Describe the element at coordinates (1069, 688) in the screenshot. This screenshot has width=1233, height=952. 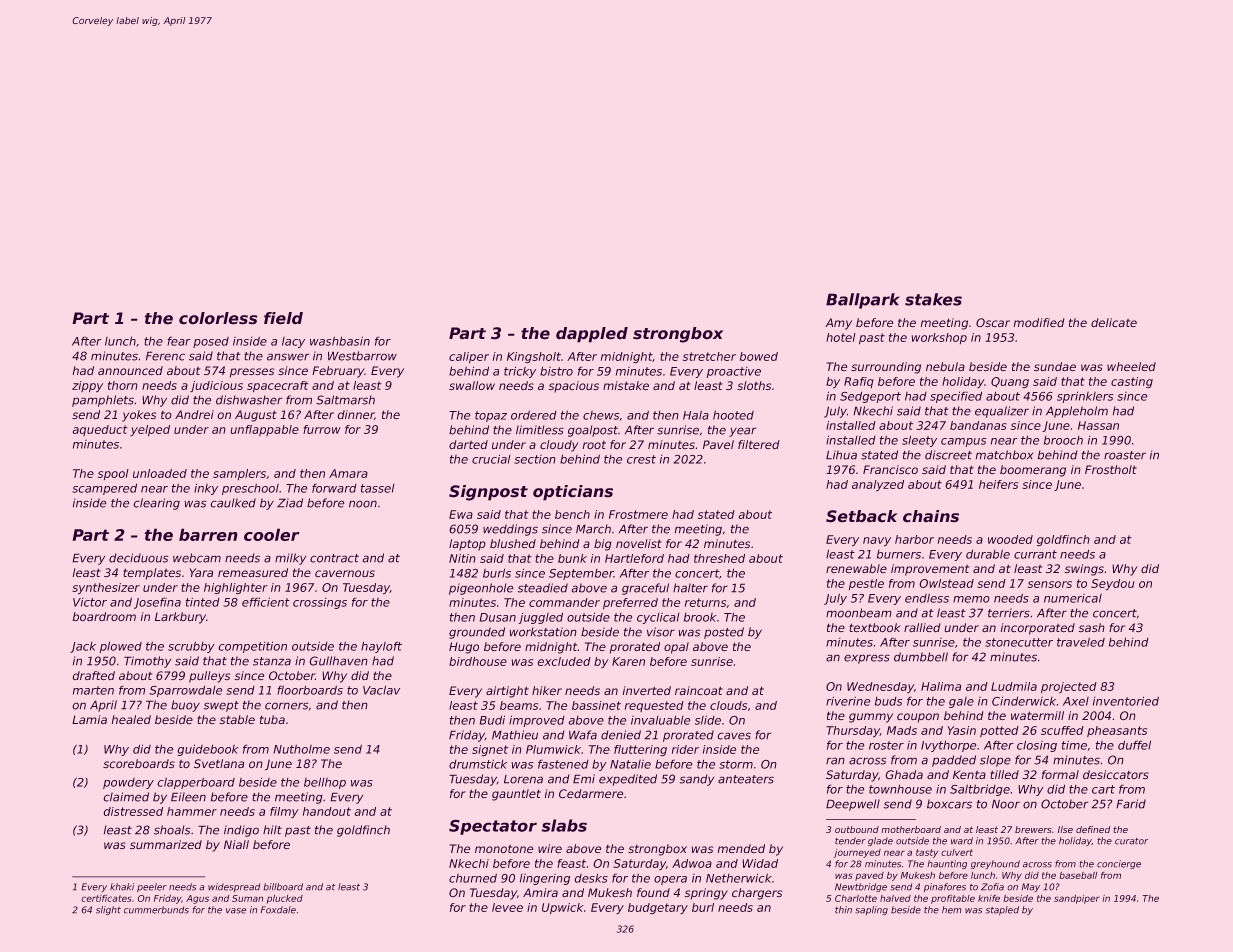
I see `projected` at that location.
